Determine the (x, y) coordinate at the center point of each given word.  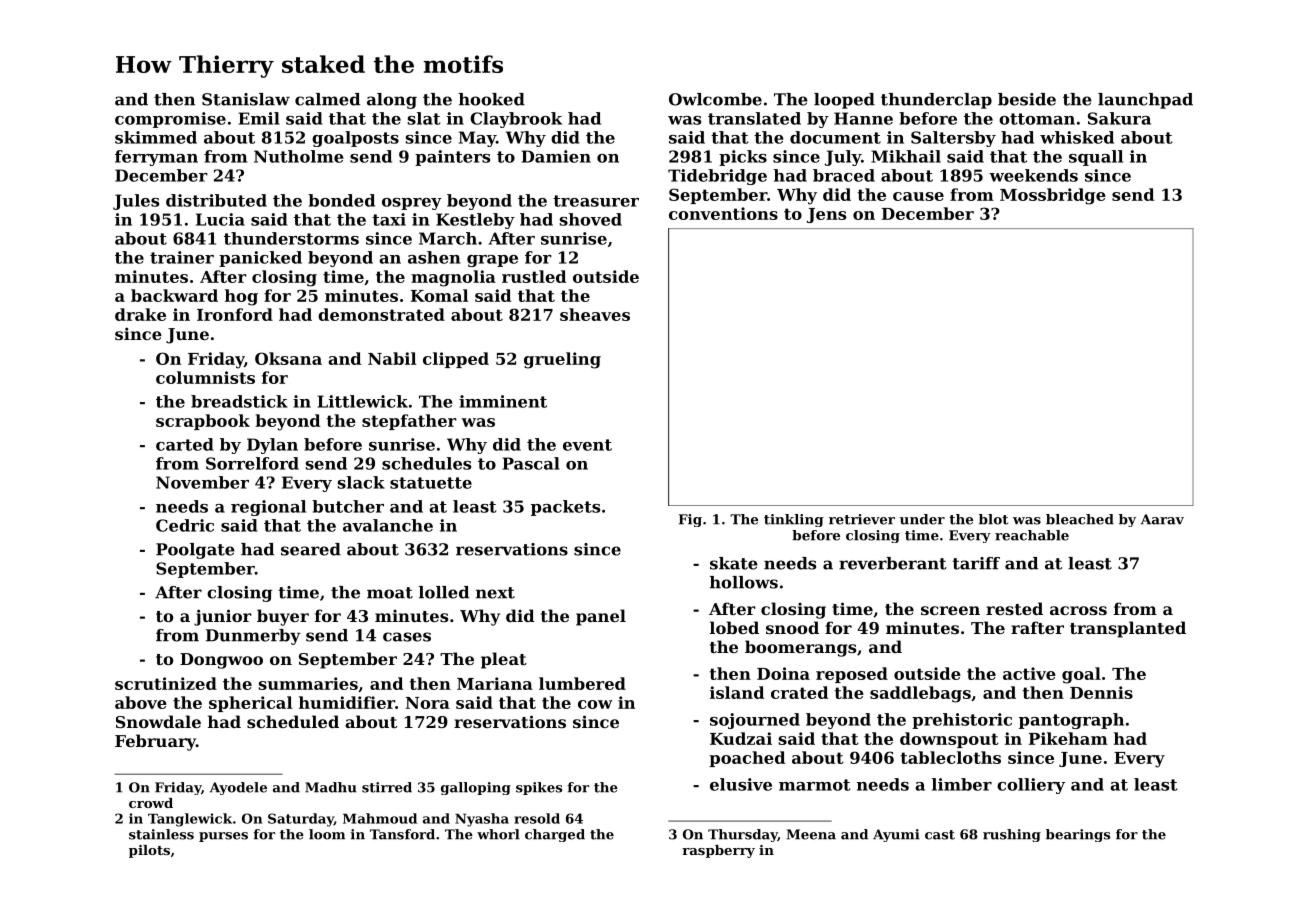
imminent (503, 401)
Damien (556, 156)
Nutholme (299, 156)
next (495, 593)
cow (595, 704)
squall (1096, 158)
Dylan (272, 446)
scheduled (293, 721)
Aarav (1162, 519)
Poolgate (195, 551)
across (1078, 610)
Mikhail (906, 156)
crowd (151, 803)
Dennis (1101, 692)
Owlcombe (715, 99)
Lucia (220, 219)
